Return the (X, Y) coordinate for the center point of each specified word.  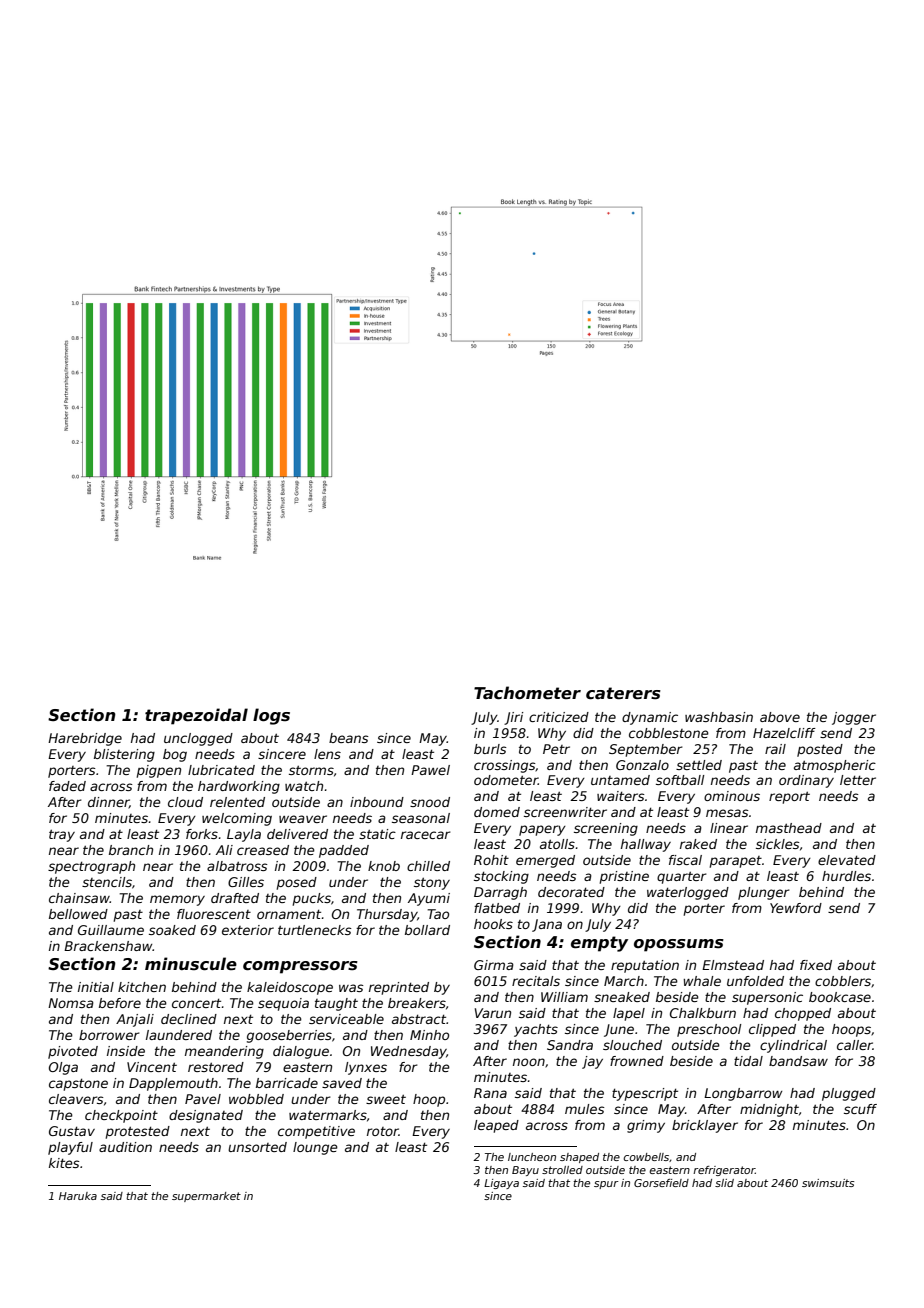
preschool (709, 1030)
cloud (185, 802)
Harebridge (85, 739)
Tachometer (527, 693)
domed (497, 812)
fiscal (685, 860)
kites (64, 1163)
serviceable (346, 1019)
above (780, 717)
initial (96, 987)
